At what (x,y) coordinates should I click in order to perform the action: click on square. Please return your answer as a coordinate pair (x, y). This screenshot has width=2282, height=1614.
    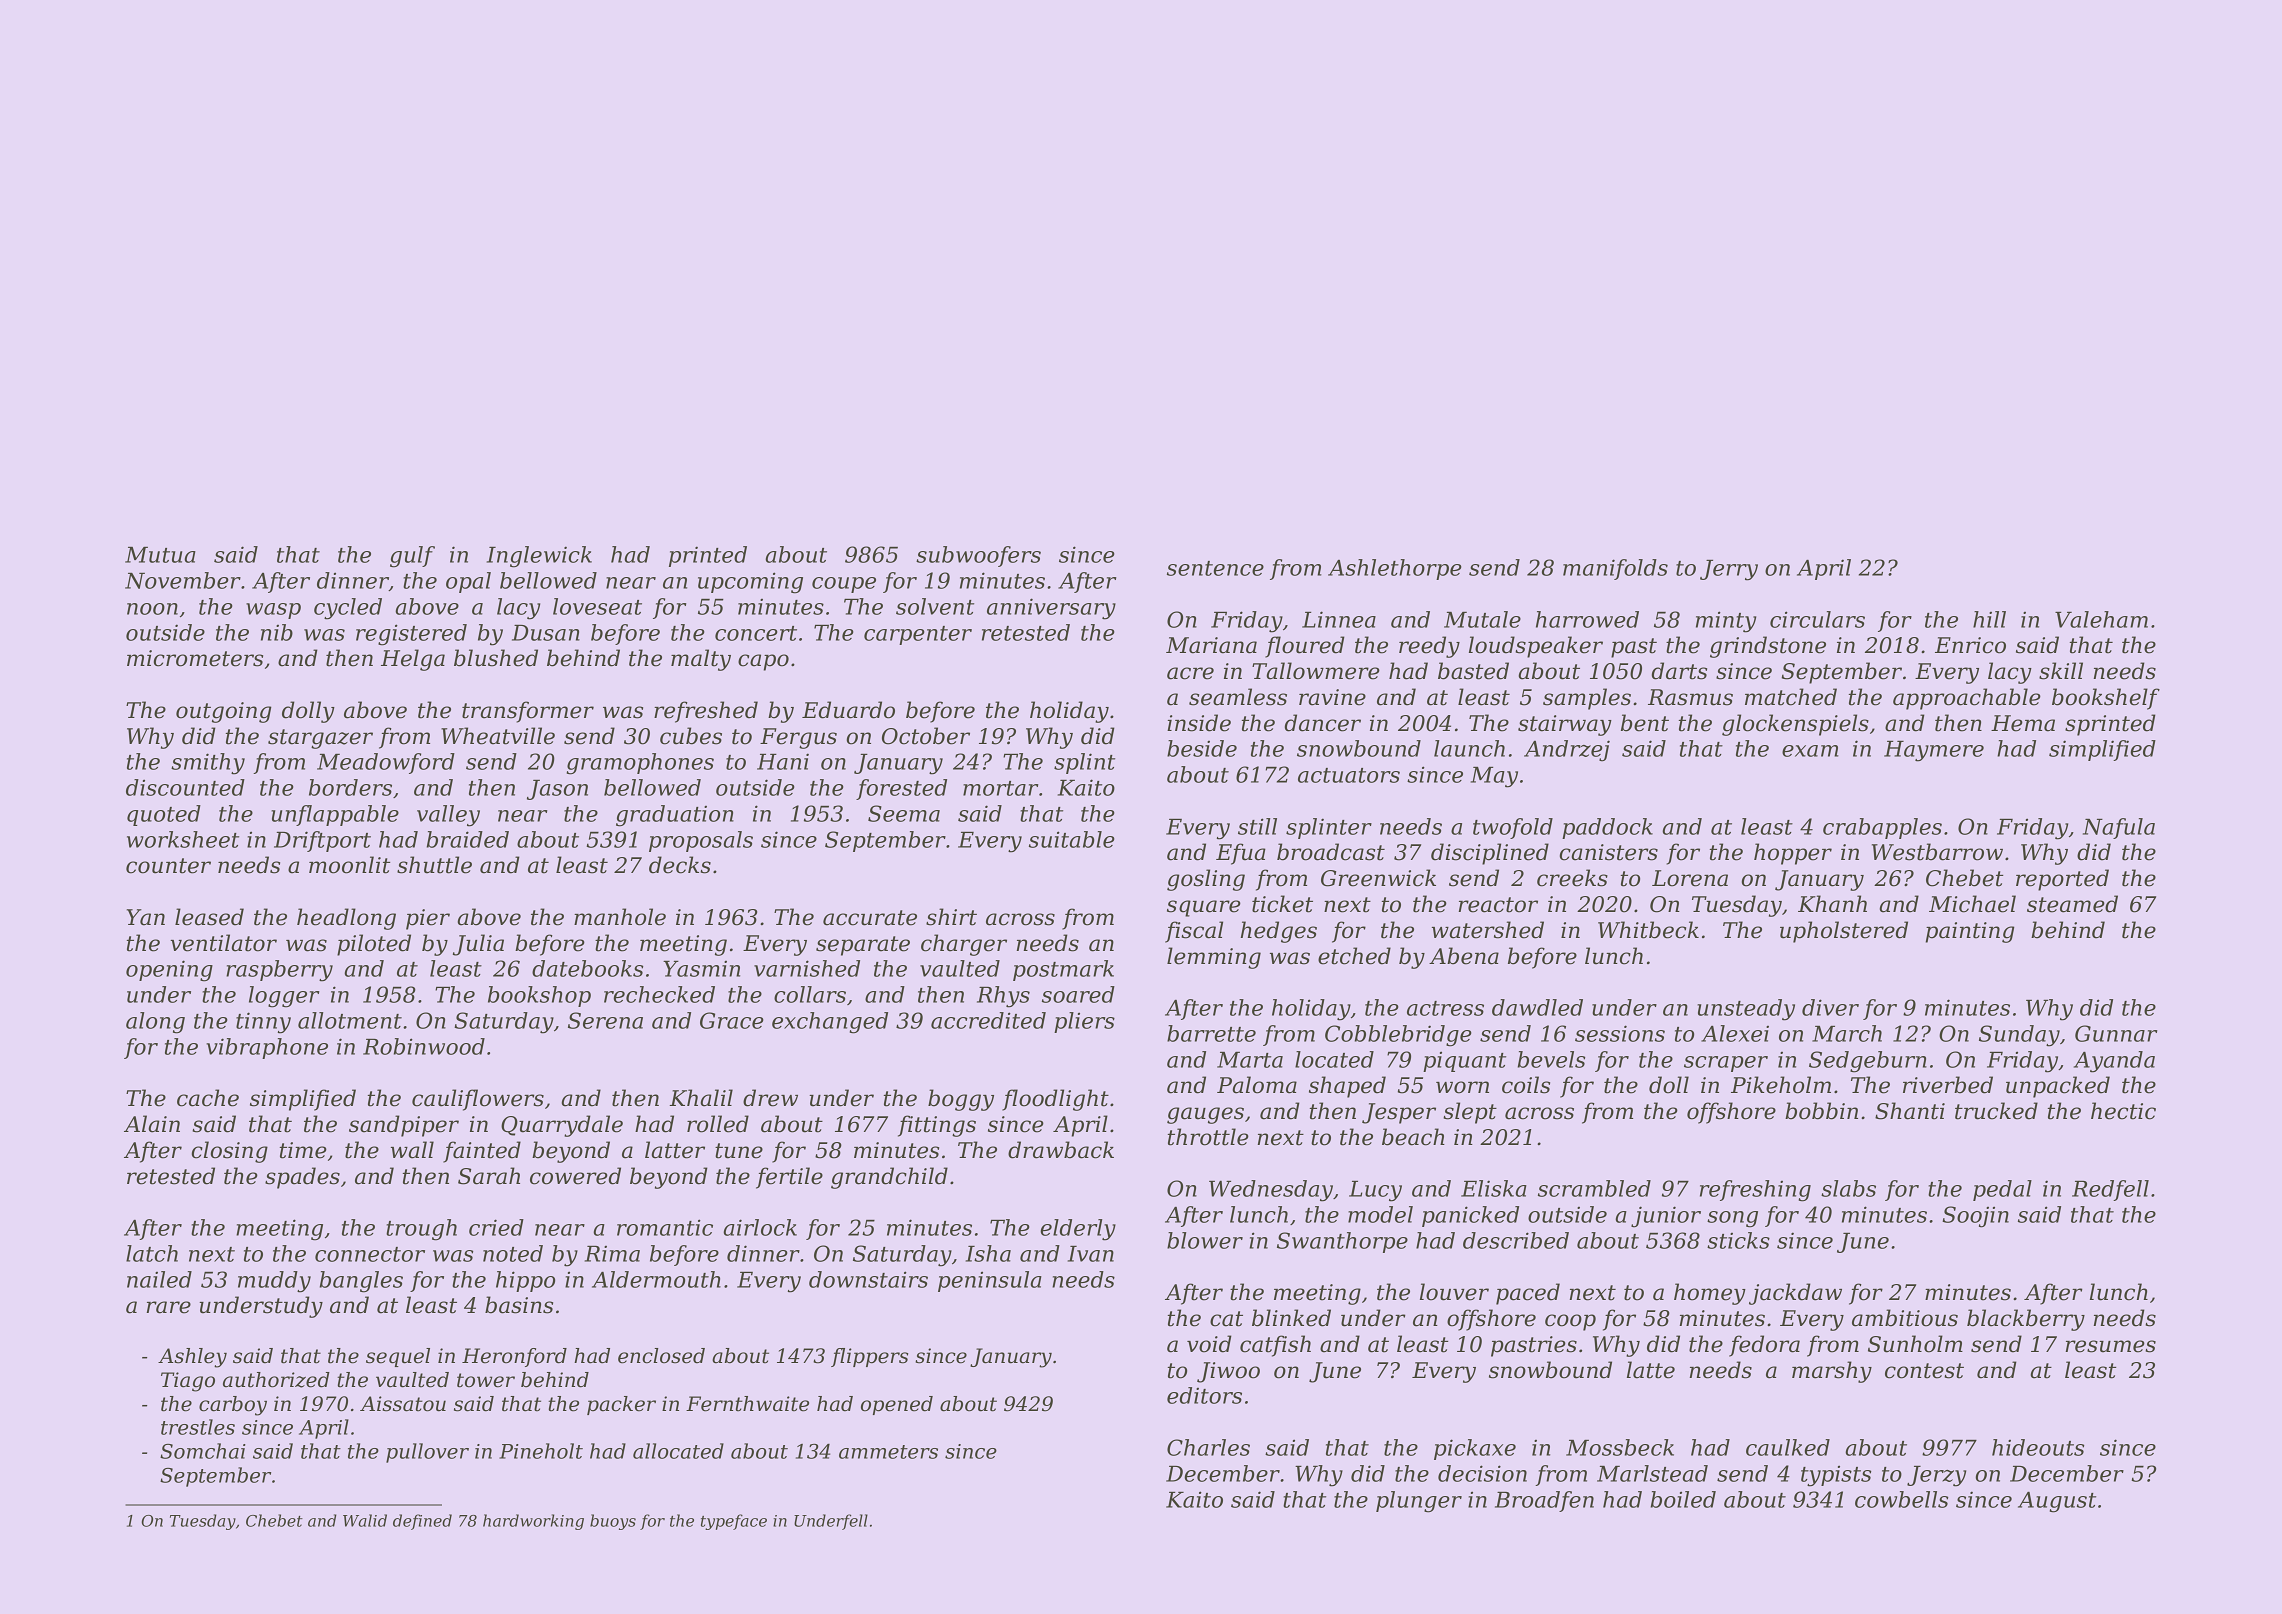
    Looking at the image, I should click on (1204, 908).
